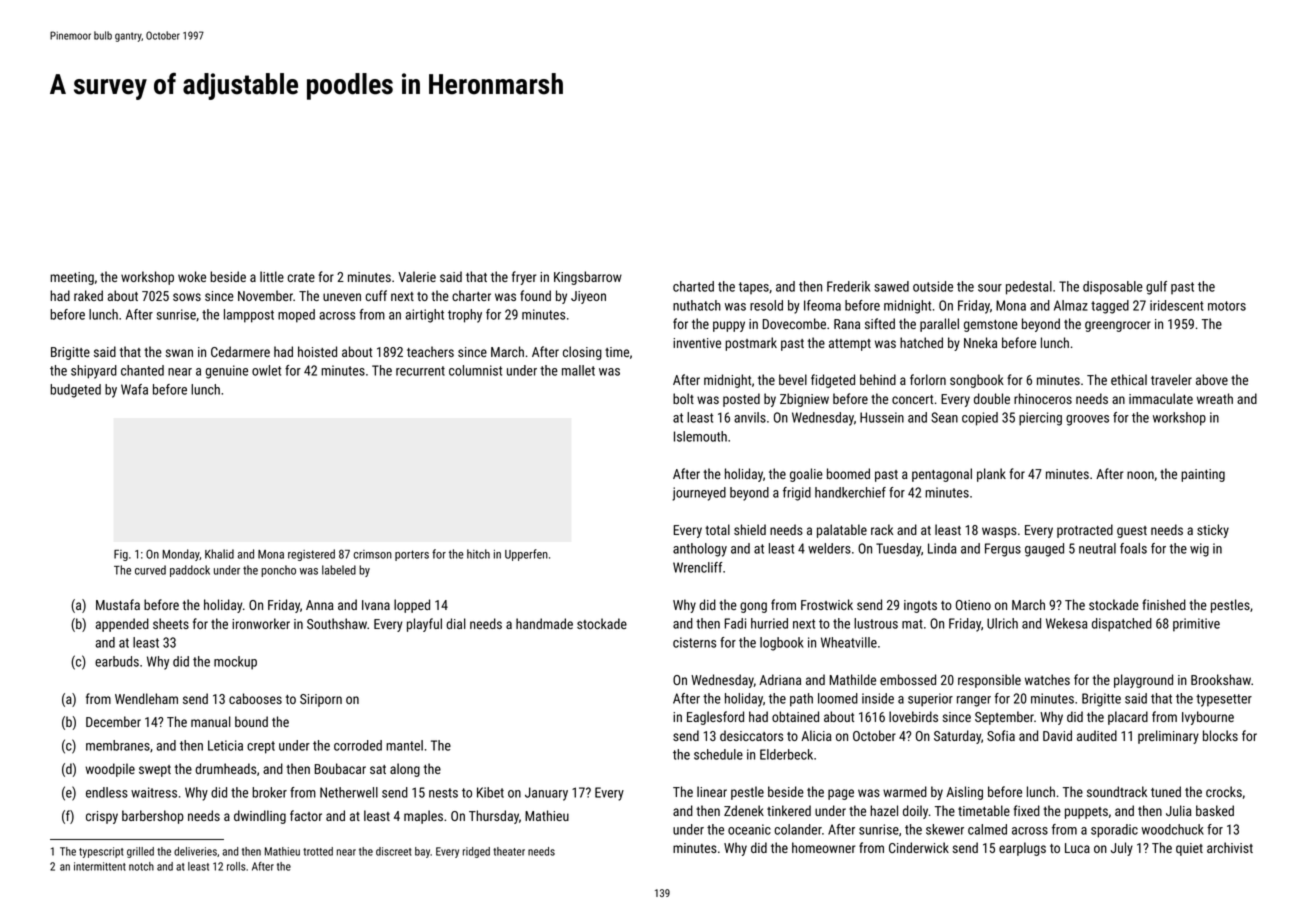 This page has height=924, width=1308. I want to click on Siriporn, so click(321, 700).
